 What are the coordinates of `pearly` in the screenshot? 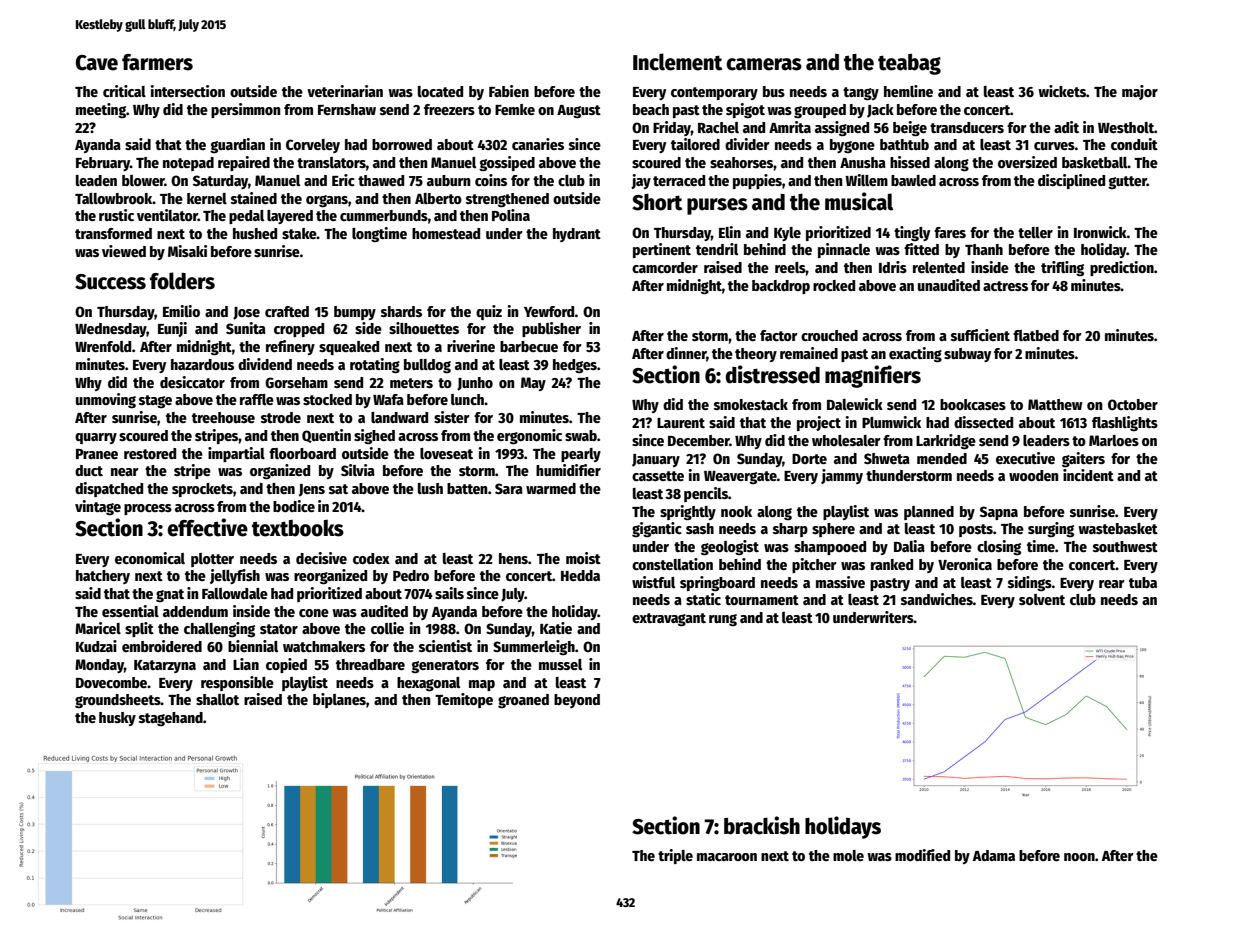 It's located at (581, 455).
